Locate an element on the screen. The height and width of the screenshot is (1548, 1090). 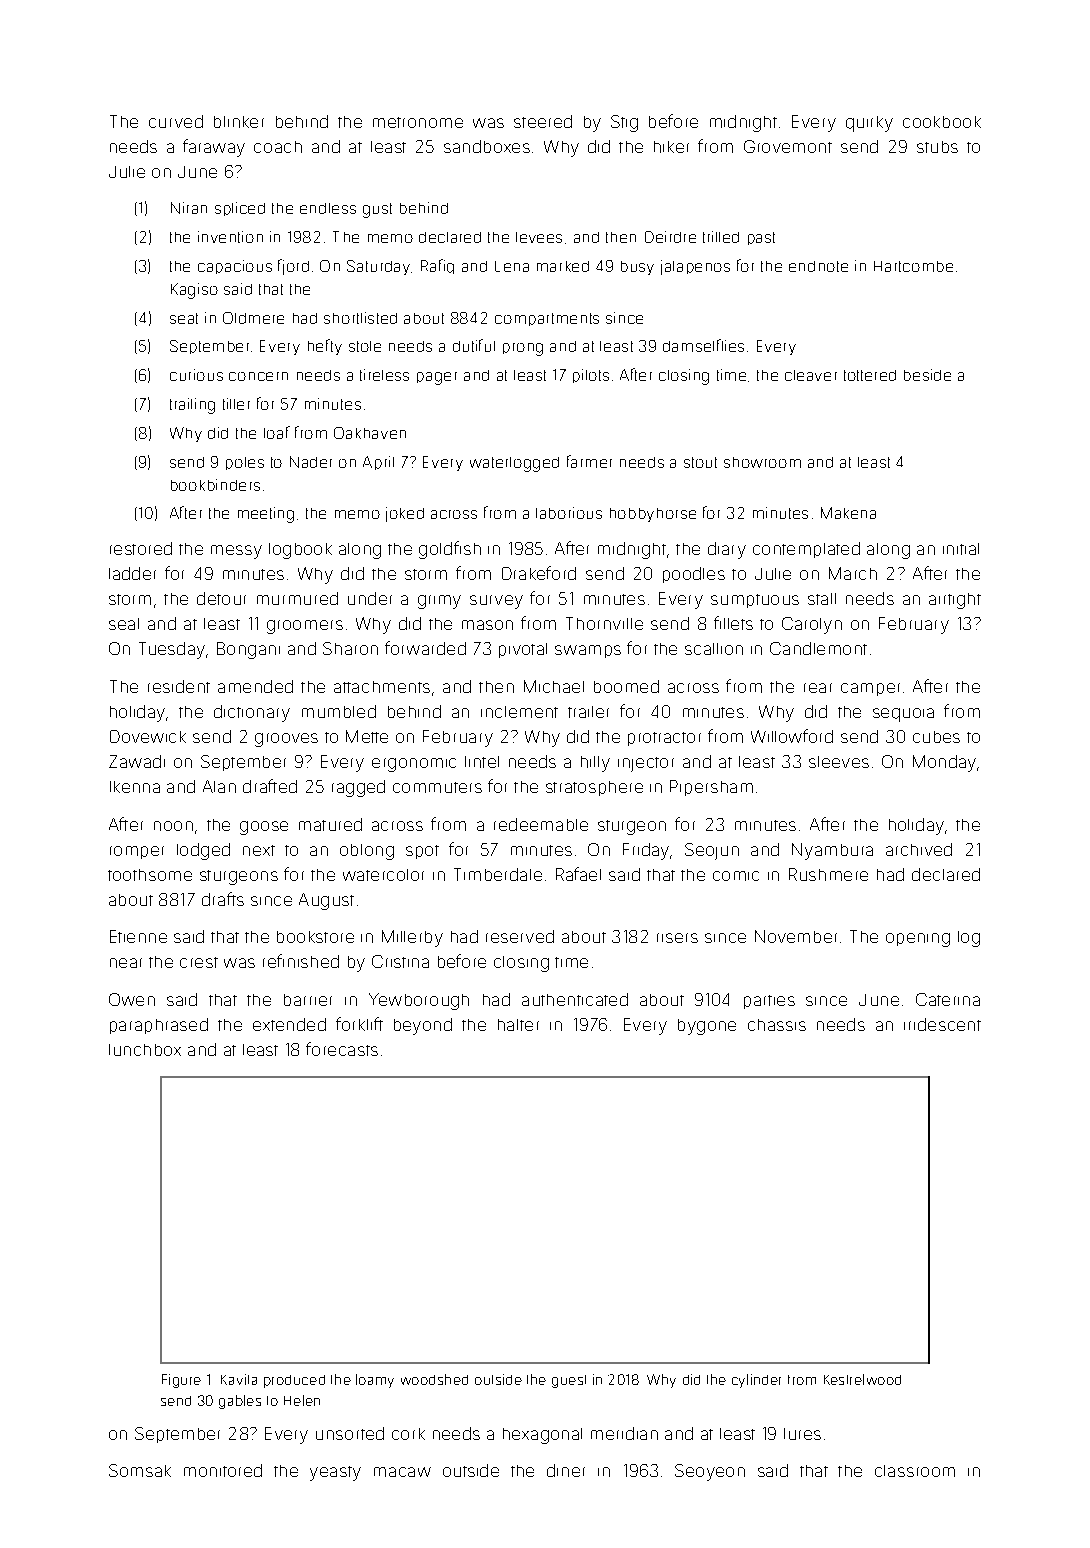
crest is located at coordinates (199, 962).
